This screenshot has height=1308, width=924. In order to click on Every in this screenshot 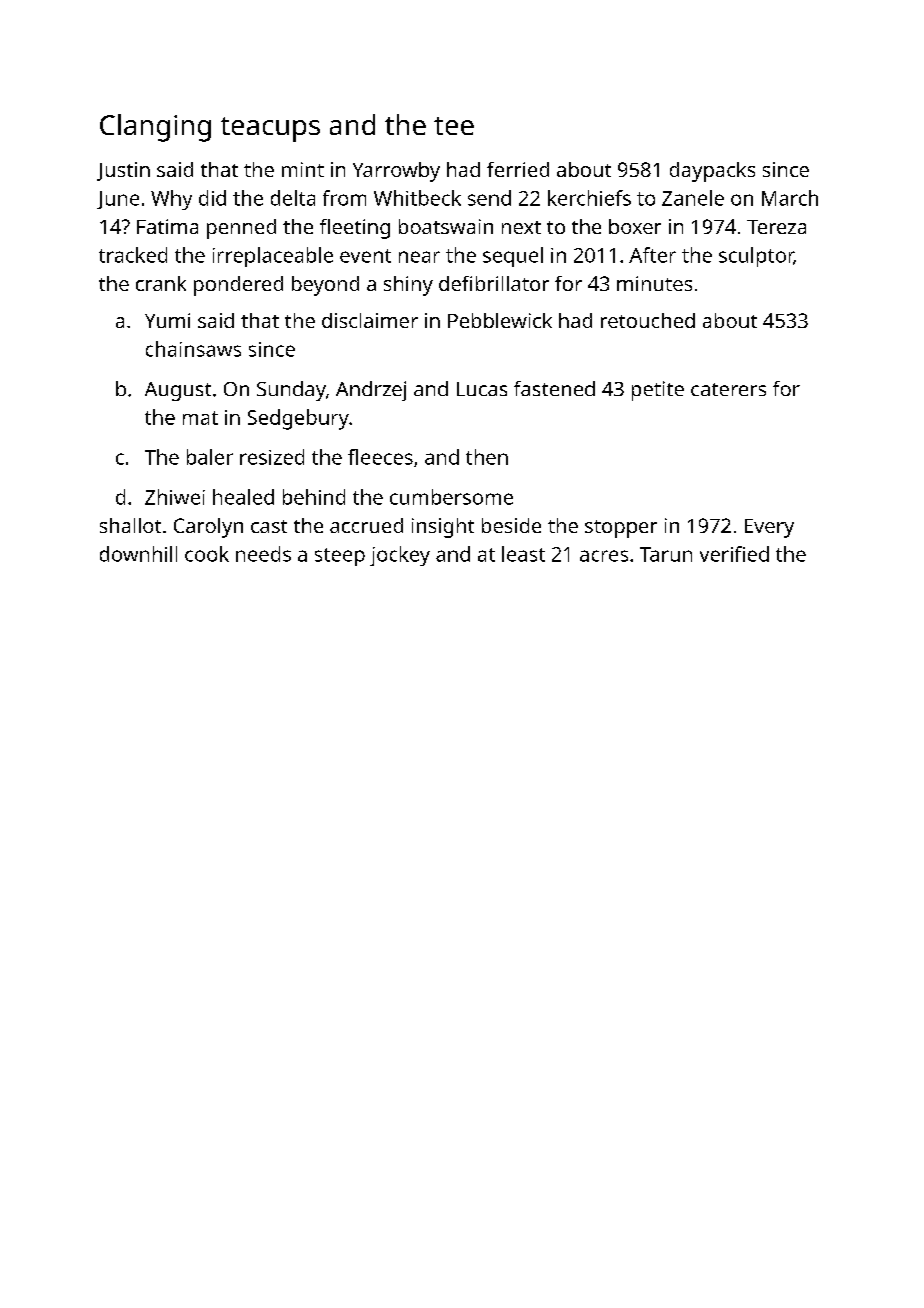, I will do `click(769, 528)`.
